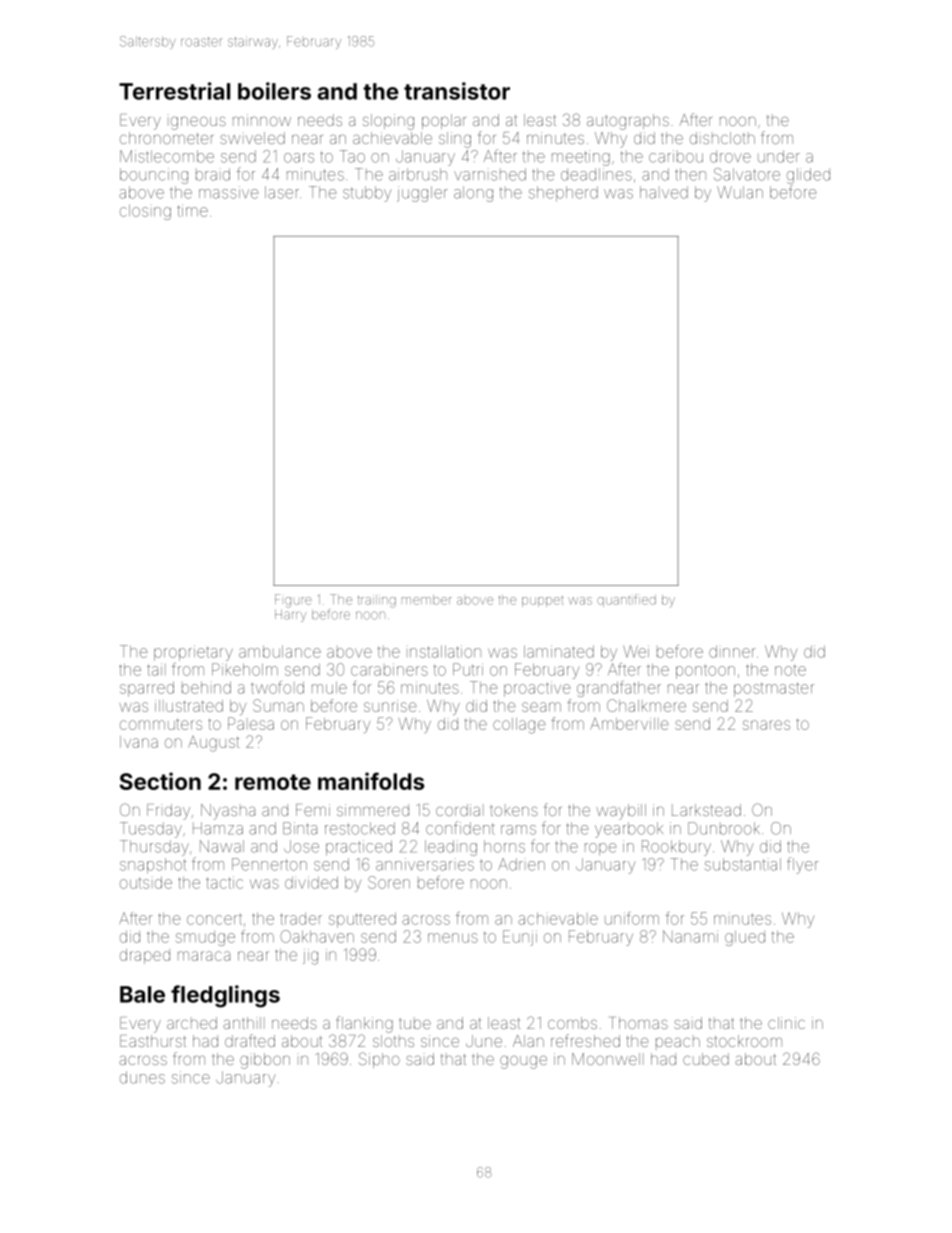 The image size is (952, 1233). Describe the element at coordinates (457, 91) in the screenshot. I see `transistor` at that location.
